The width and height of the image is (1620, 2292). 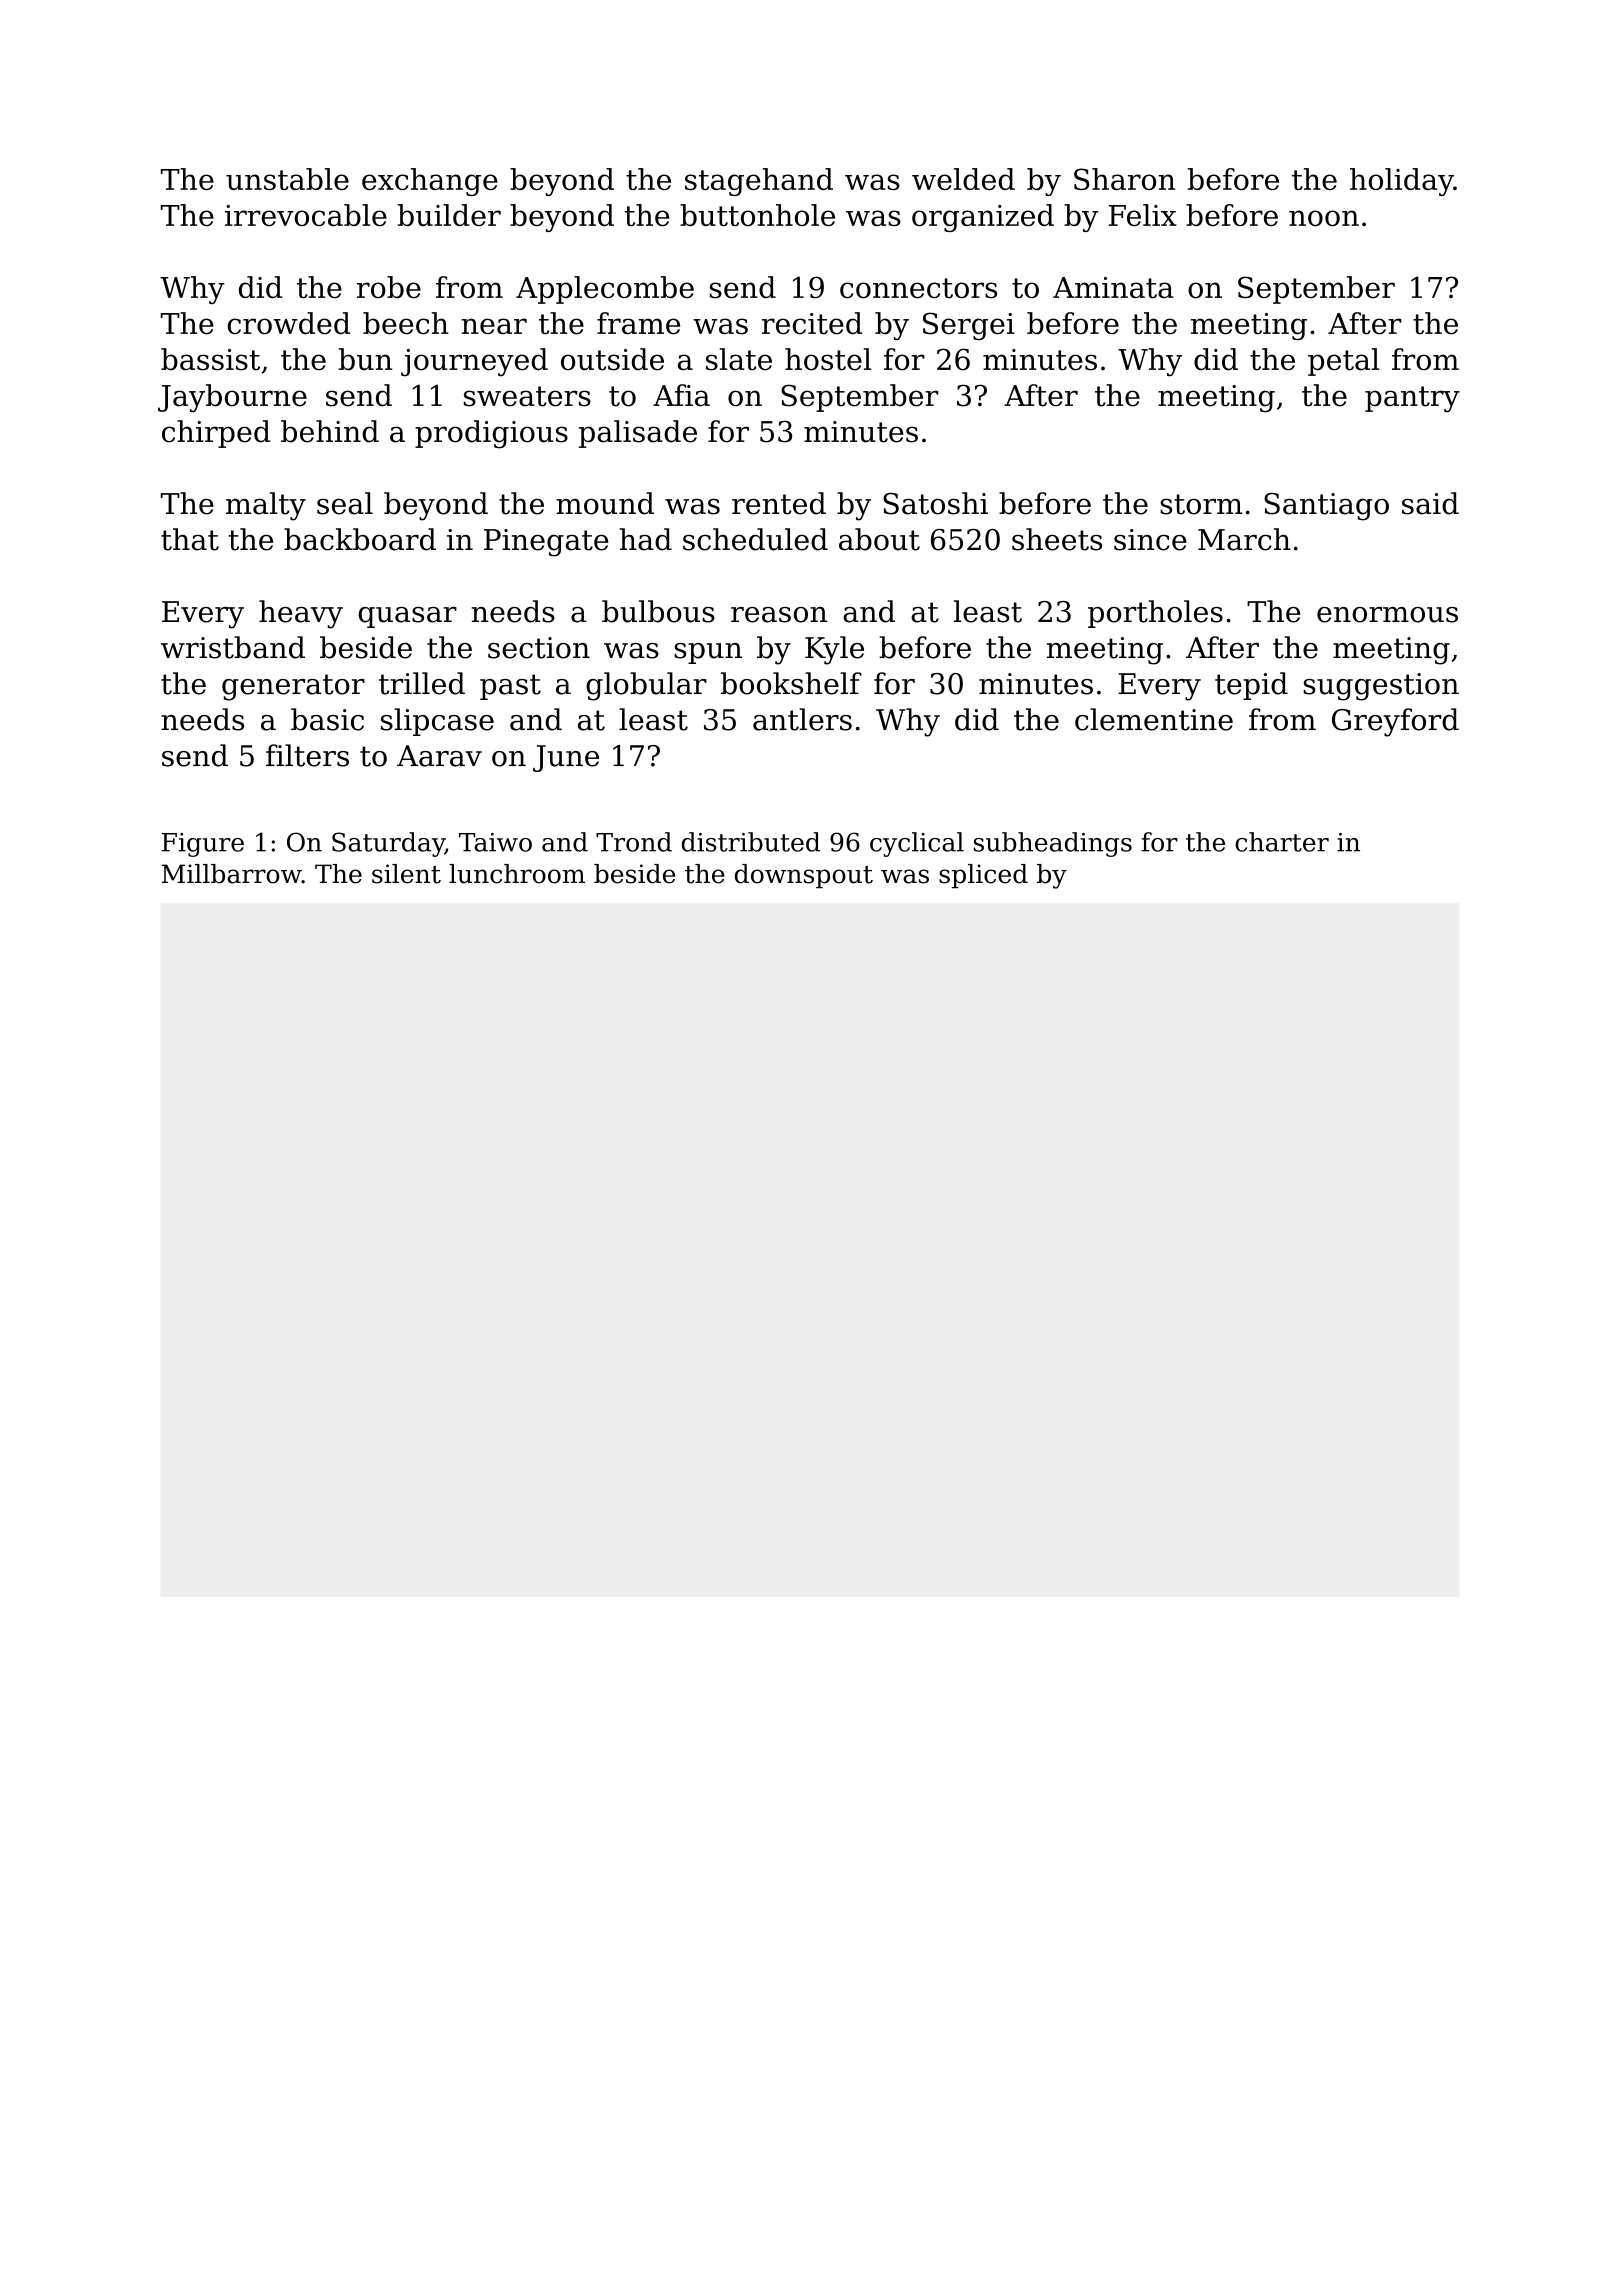 I want to click on Figure, so click(x=203, y=845).
